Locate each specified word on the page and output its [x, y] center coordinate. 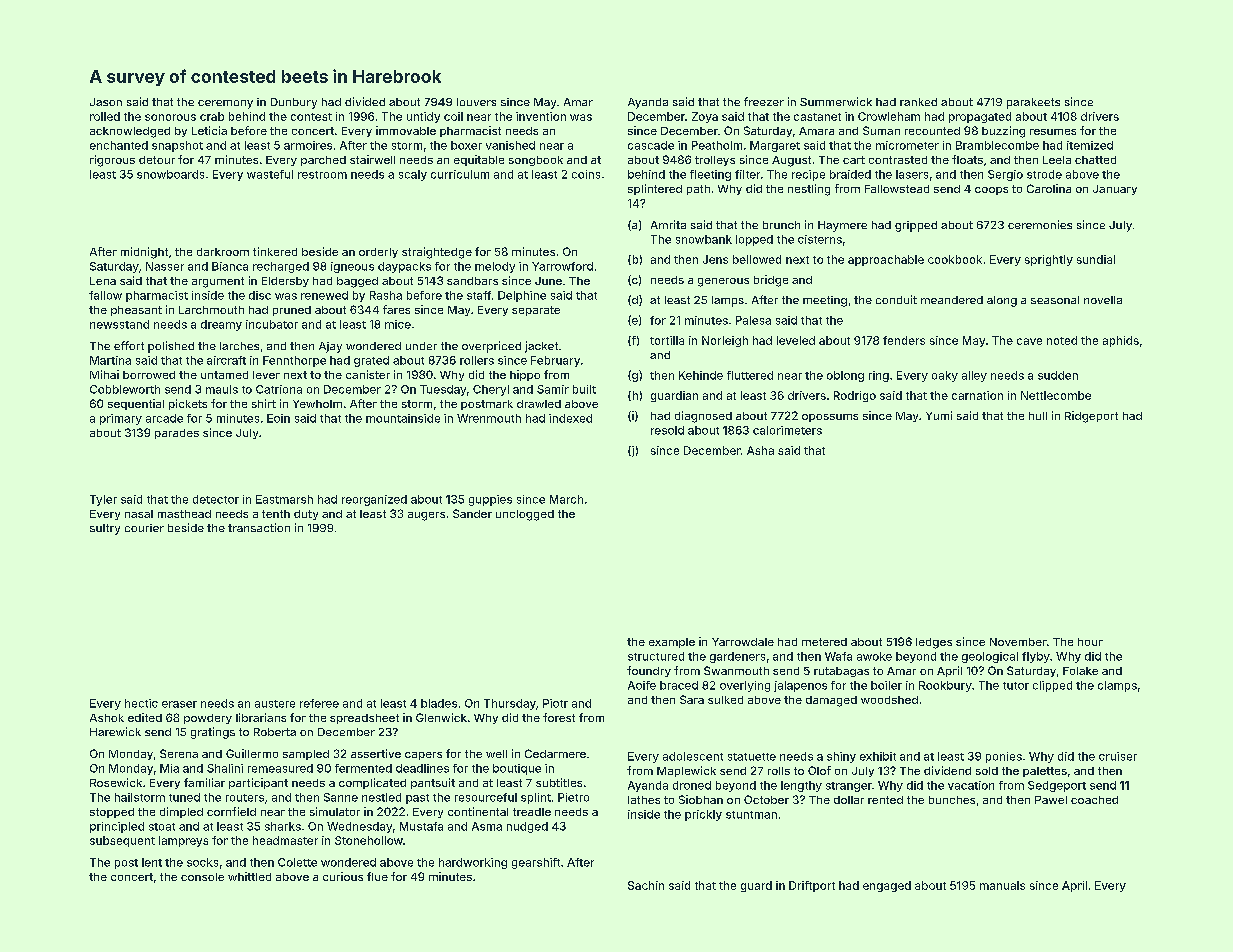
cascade [651, 145]
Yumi [939, 415]
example [672, 643]
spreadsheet [364, 719]
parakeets [1033, 103]
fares [396, 309]
